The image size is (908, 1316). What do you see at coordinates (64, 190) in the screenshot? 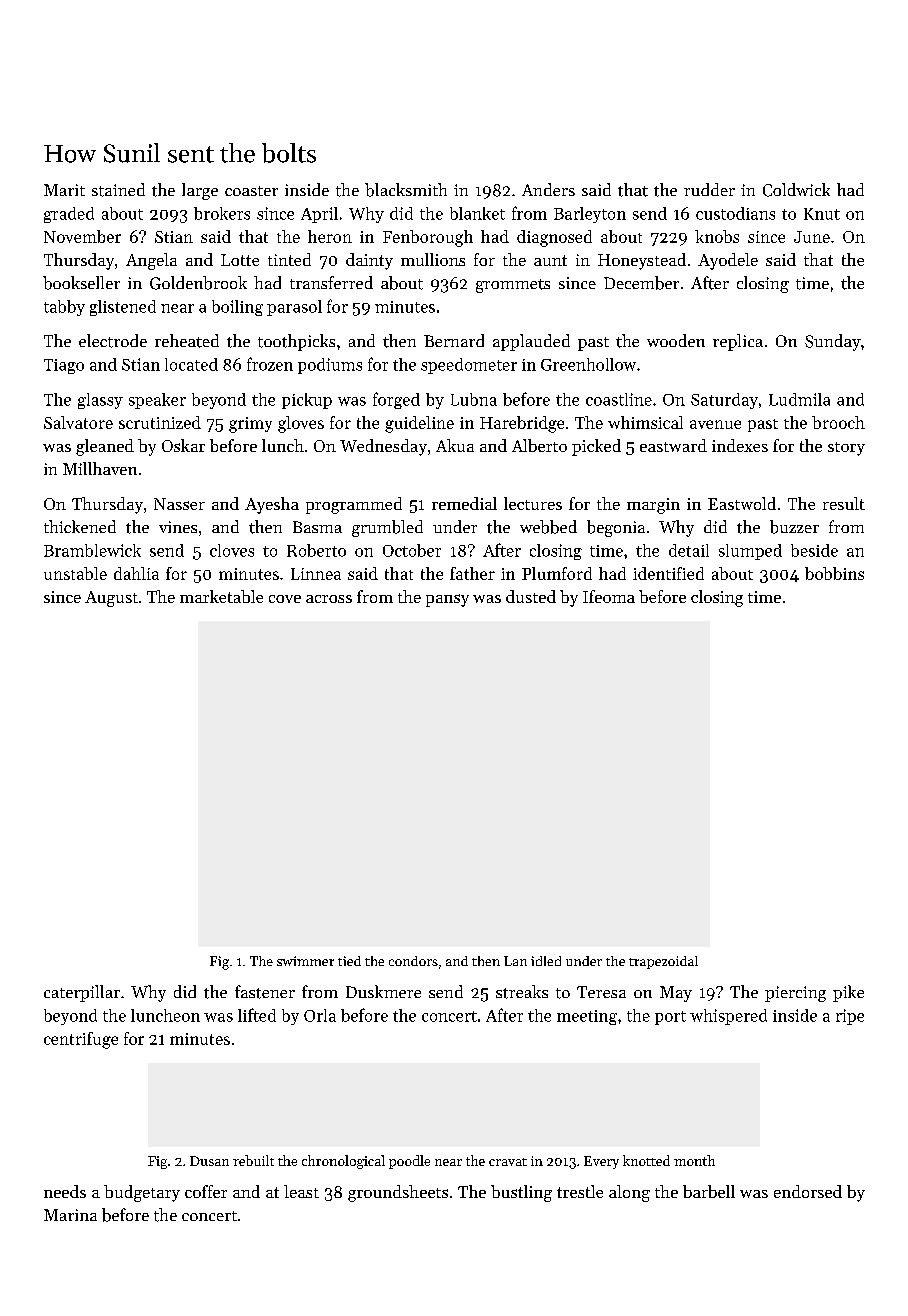
I see `Marit` at bounding box center [64, 190].
